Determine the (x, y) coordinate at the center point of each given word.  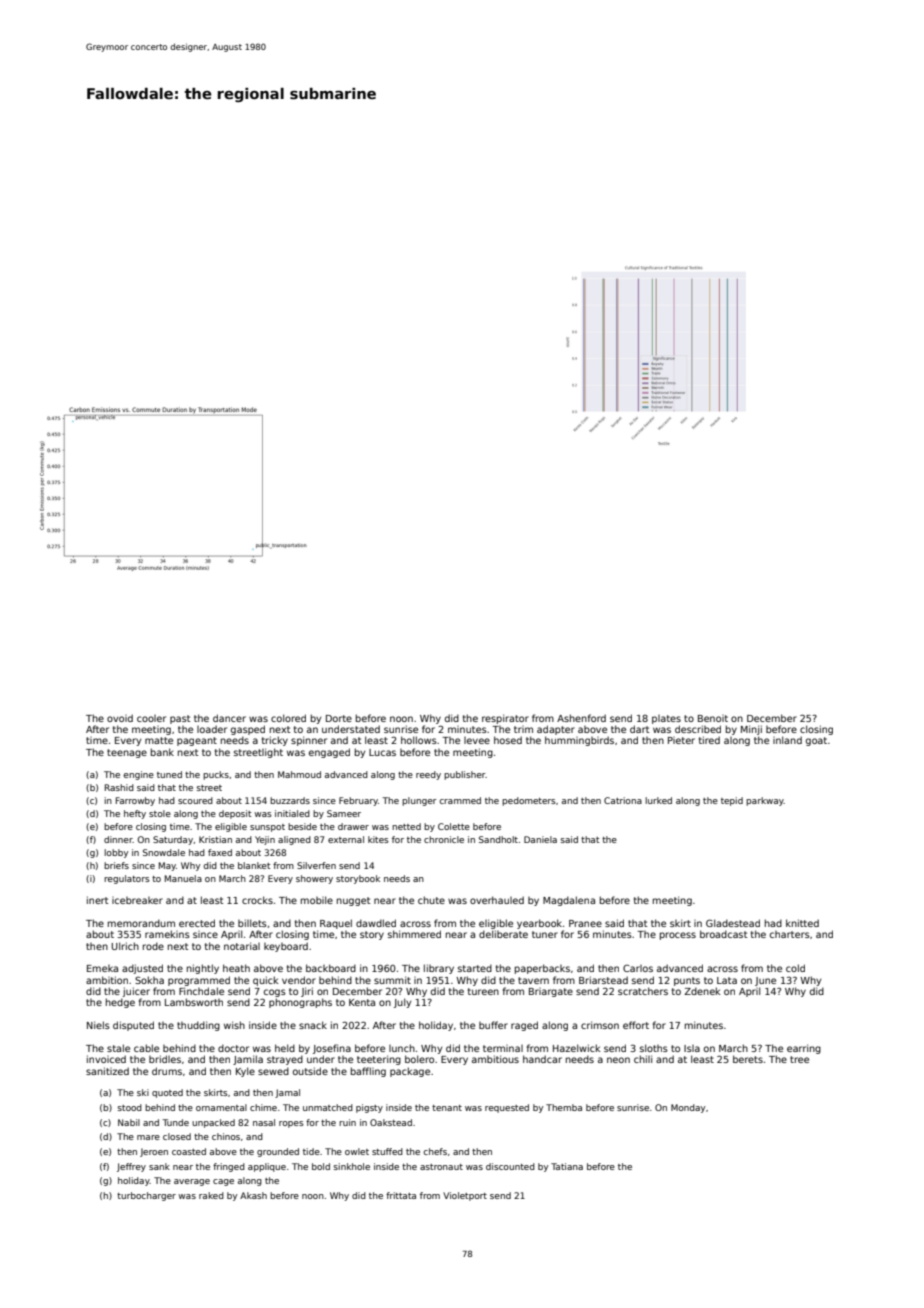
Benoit (713, 718)
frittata (401, 1195)
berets (748, 1059)
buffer (493, 1025)
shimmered (414, 934)
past (180, 719)
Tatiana (567, 1166)
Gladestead (733, 923)
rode (153, 946)
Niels (98, 1025)
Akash (253, 1195)
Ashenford (581, 718)
